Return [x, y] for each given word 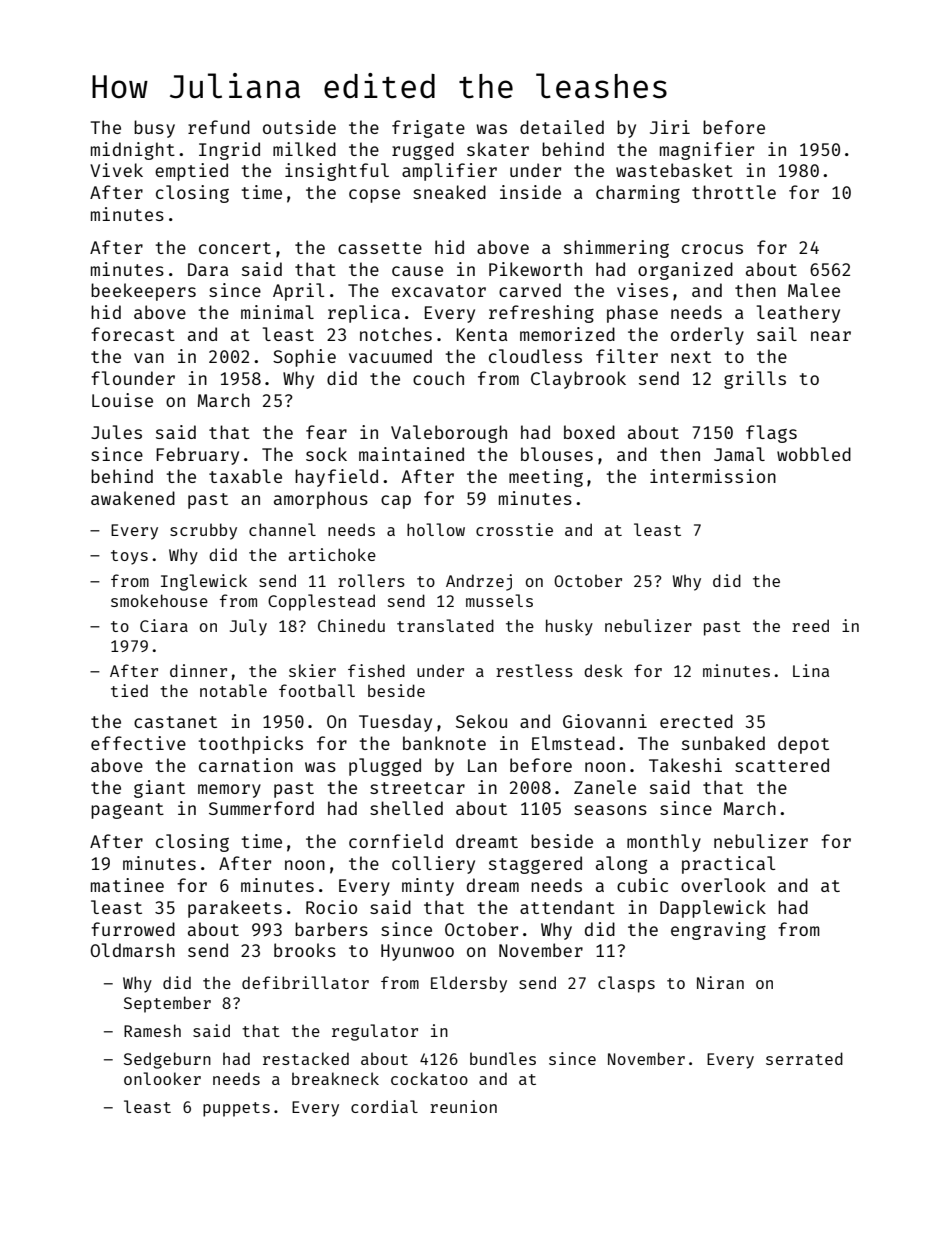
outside [299, 127]
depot [803, 745]
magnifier [707, 151]
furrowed [133, 929]
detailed [562, 127]
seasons [610, 810]
